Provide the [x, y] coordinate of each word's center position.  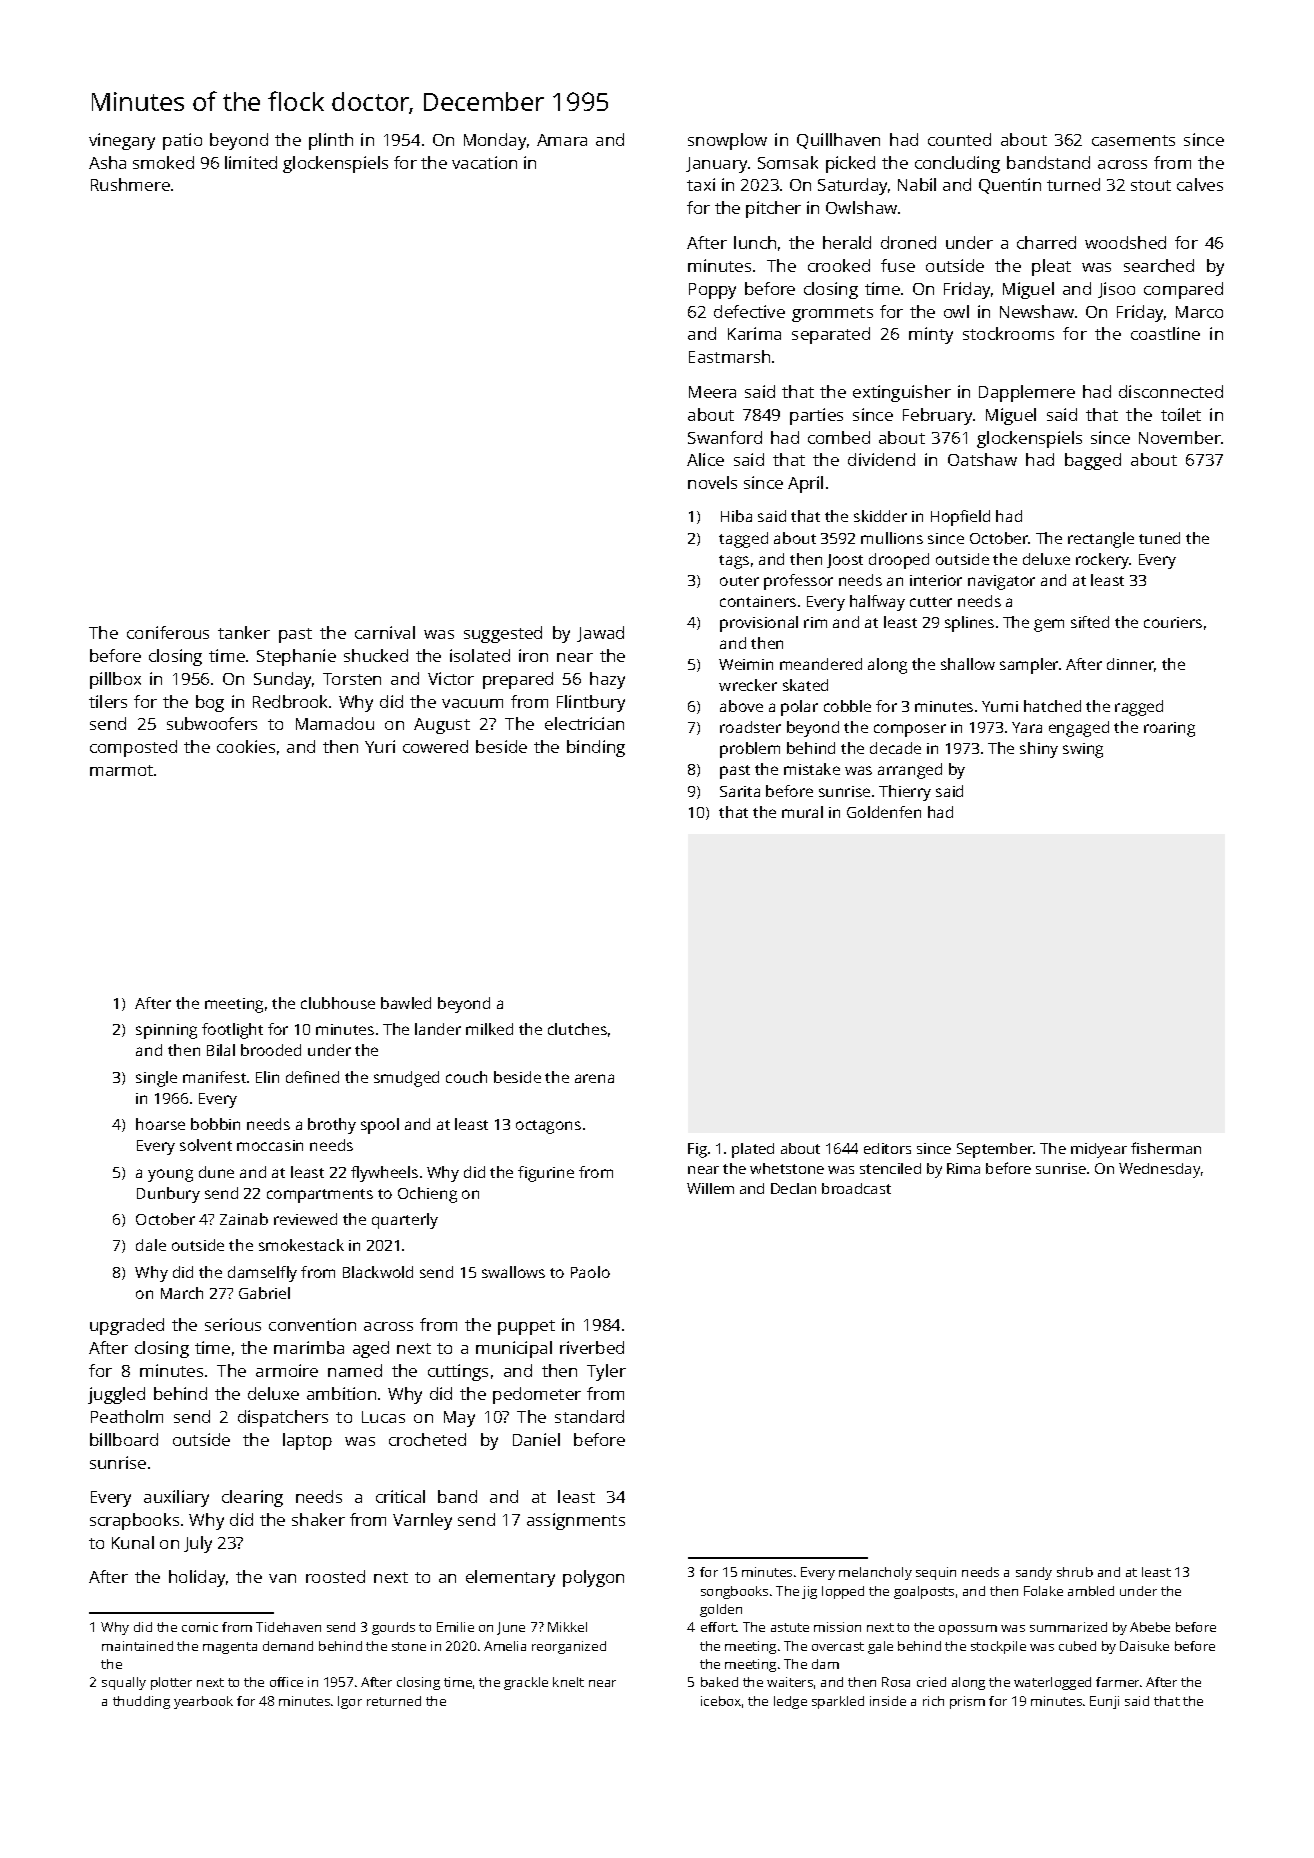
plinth [331, 141]
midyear [1099, 1150]
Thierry [905, 793]
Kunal [133, 1542]
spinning [166, 1031]
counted [959, 139]
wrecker [748, 685]
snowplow [727, 141]
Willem [710, 1188]
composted [133, 748]
